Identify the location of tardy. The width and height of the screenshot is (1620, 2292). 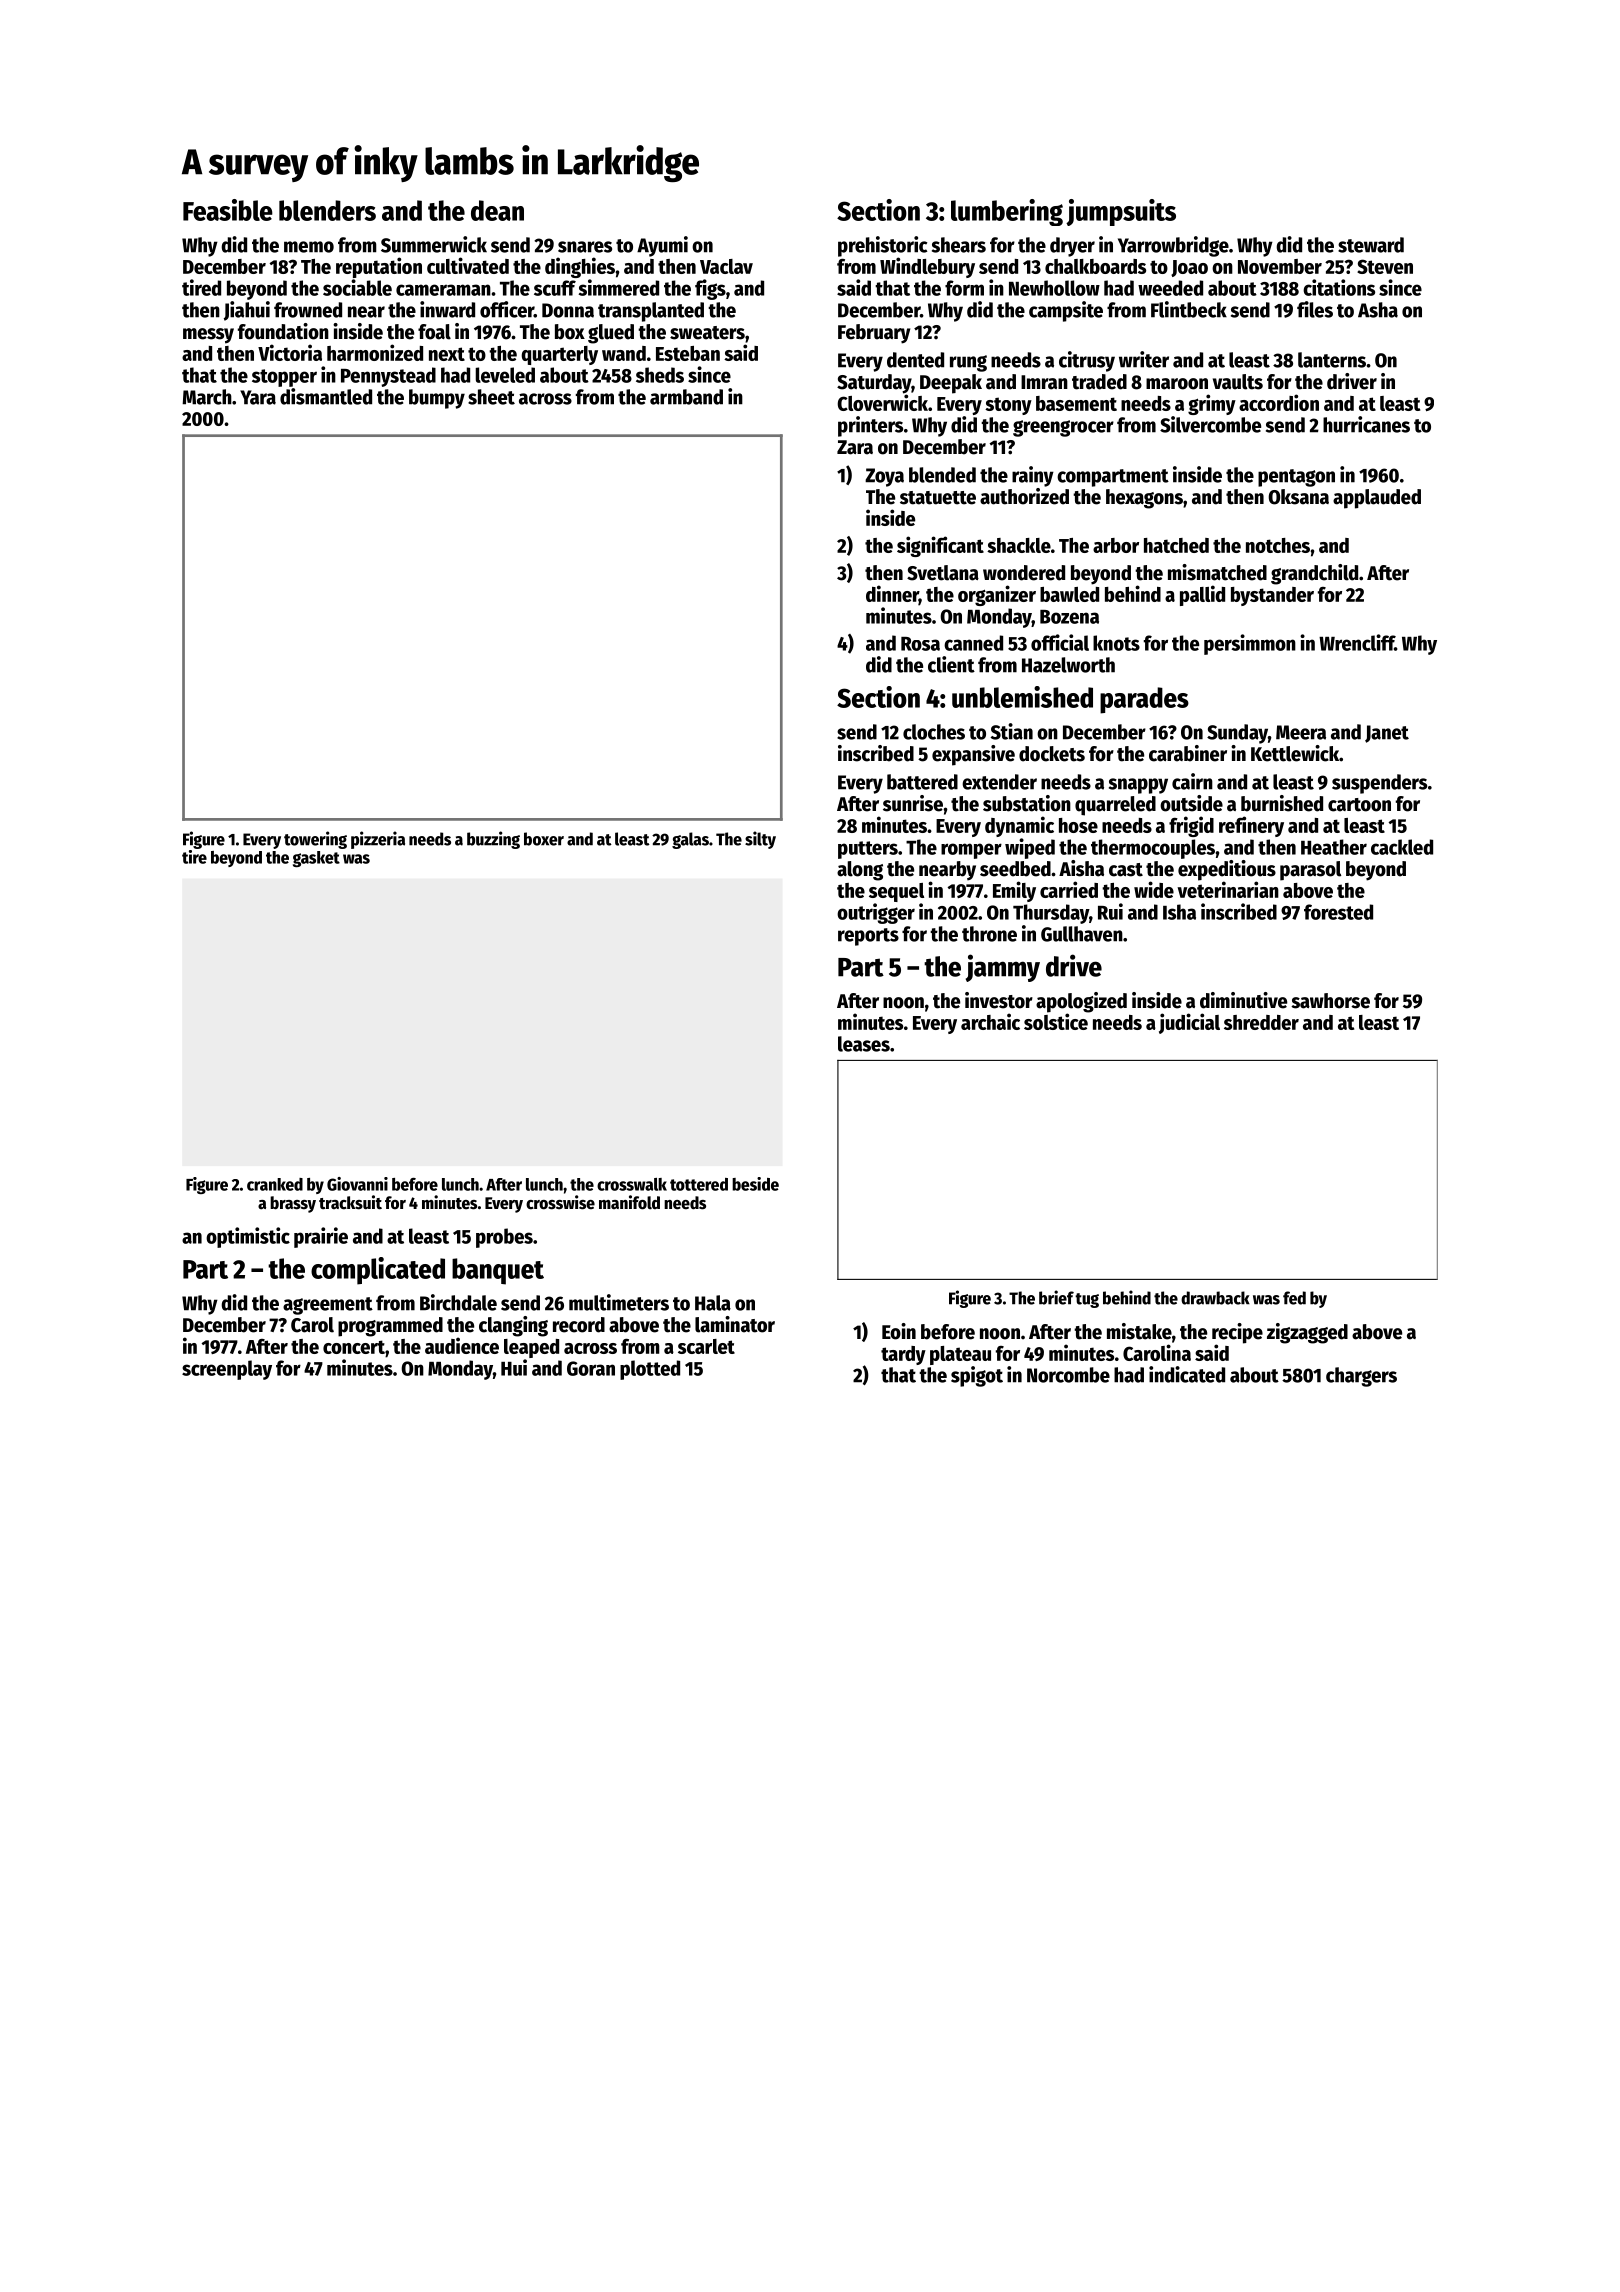
(903, 1355).
